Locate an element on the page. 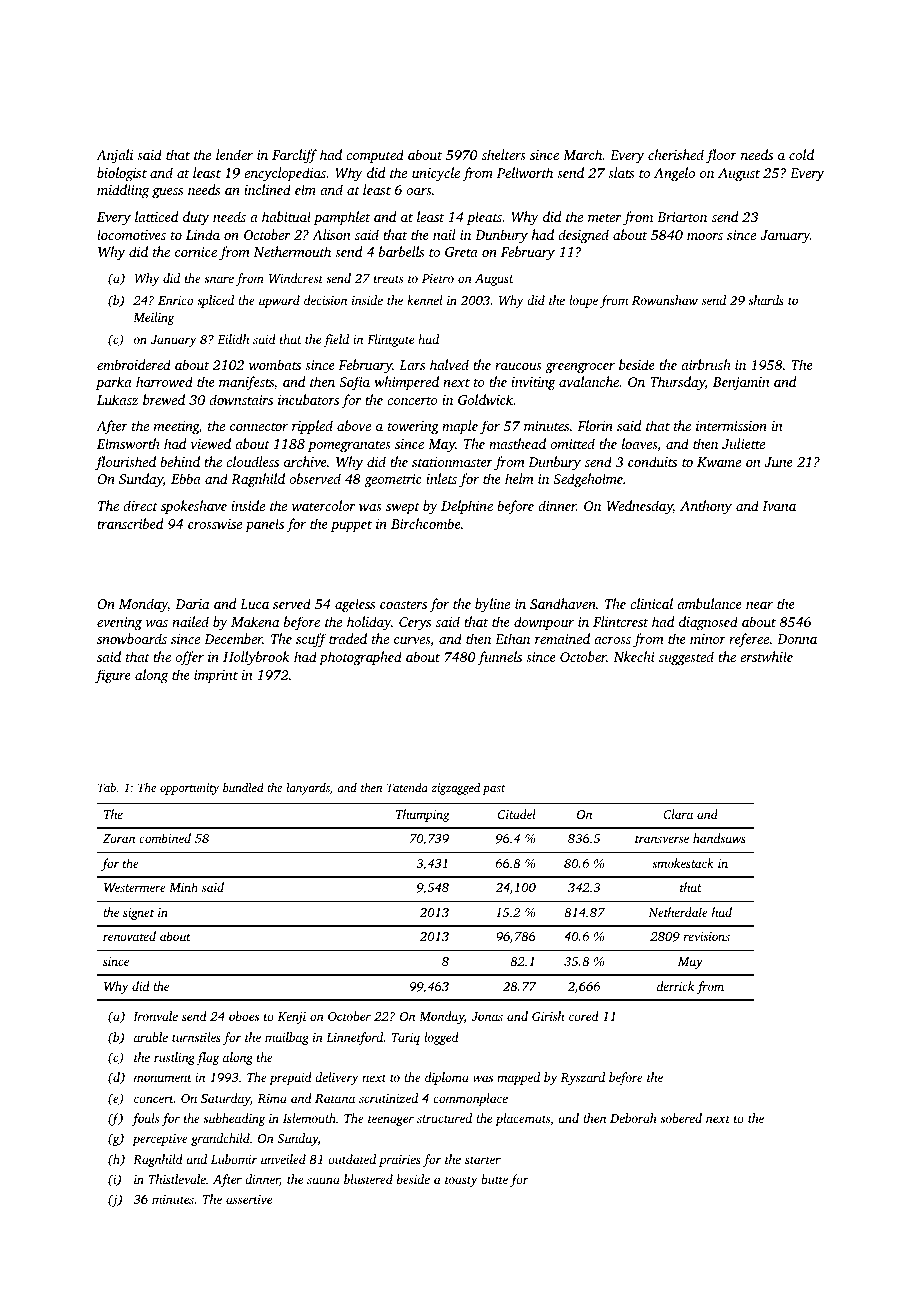  curves is located at coordinates (412, 640).
